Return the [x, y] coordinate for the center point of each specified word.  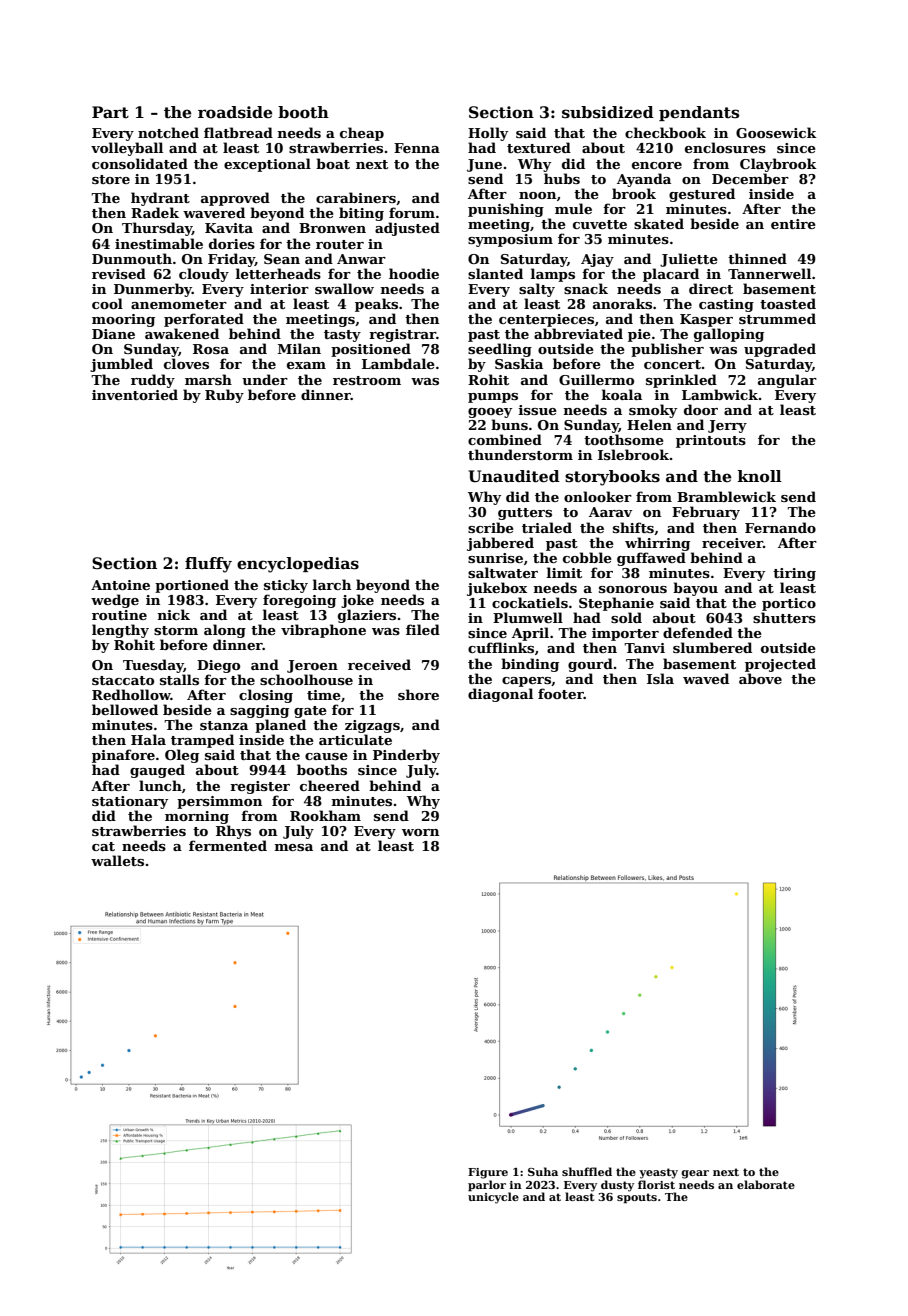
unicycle [493, 1198]
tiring [794, 574]
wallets [117, 860]
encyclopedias [298, 565]
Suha [543, 1171]
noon [537, 195]
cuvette [600, 224]
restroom [367, 380]
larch [331, 584]
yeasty [658, 1173]
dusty [617, 1186]
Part [110, 112]
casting [726, 305]
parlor [487, 1186]
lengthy [120, 631]
